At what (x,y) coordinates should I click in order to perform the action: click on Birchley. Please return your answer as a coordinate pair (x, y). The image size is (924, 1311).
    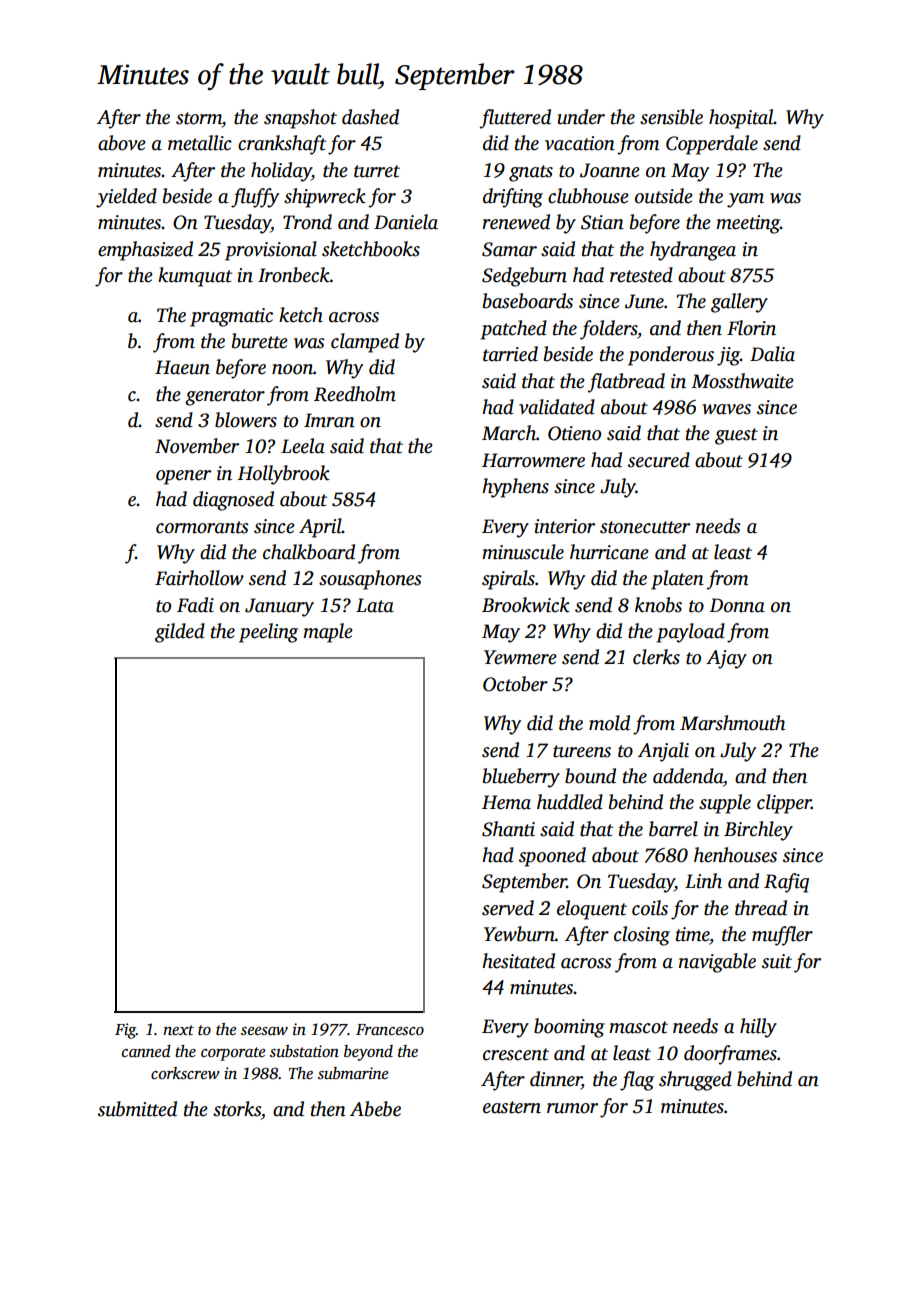
    Looking at the image, I should click on (758, 831).
